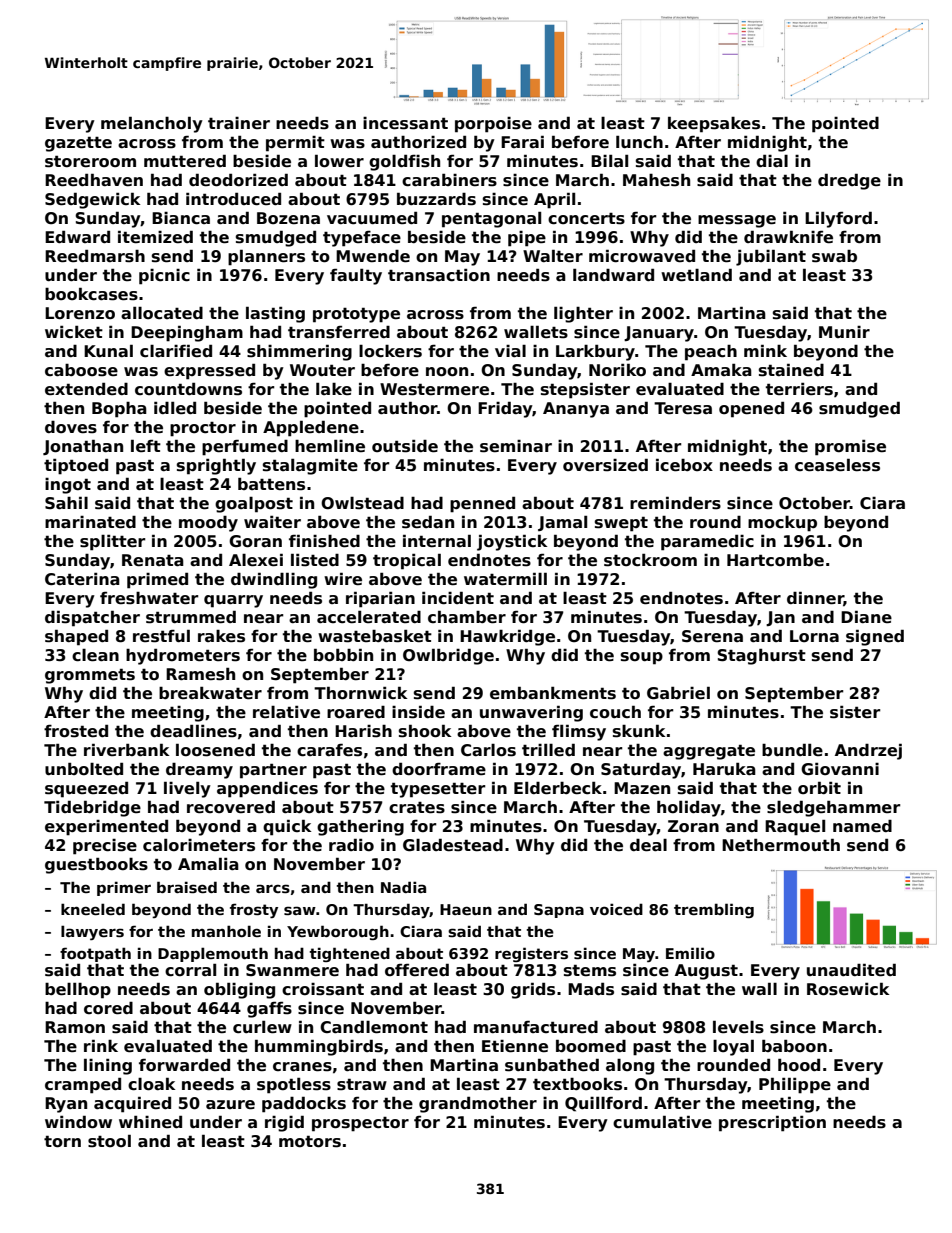 The height and width of the document is (1233, 952). Describe the element at coordinates (439, 275) in the document. I see `transaction` at that location.
